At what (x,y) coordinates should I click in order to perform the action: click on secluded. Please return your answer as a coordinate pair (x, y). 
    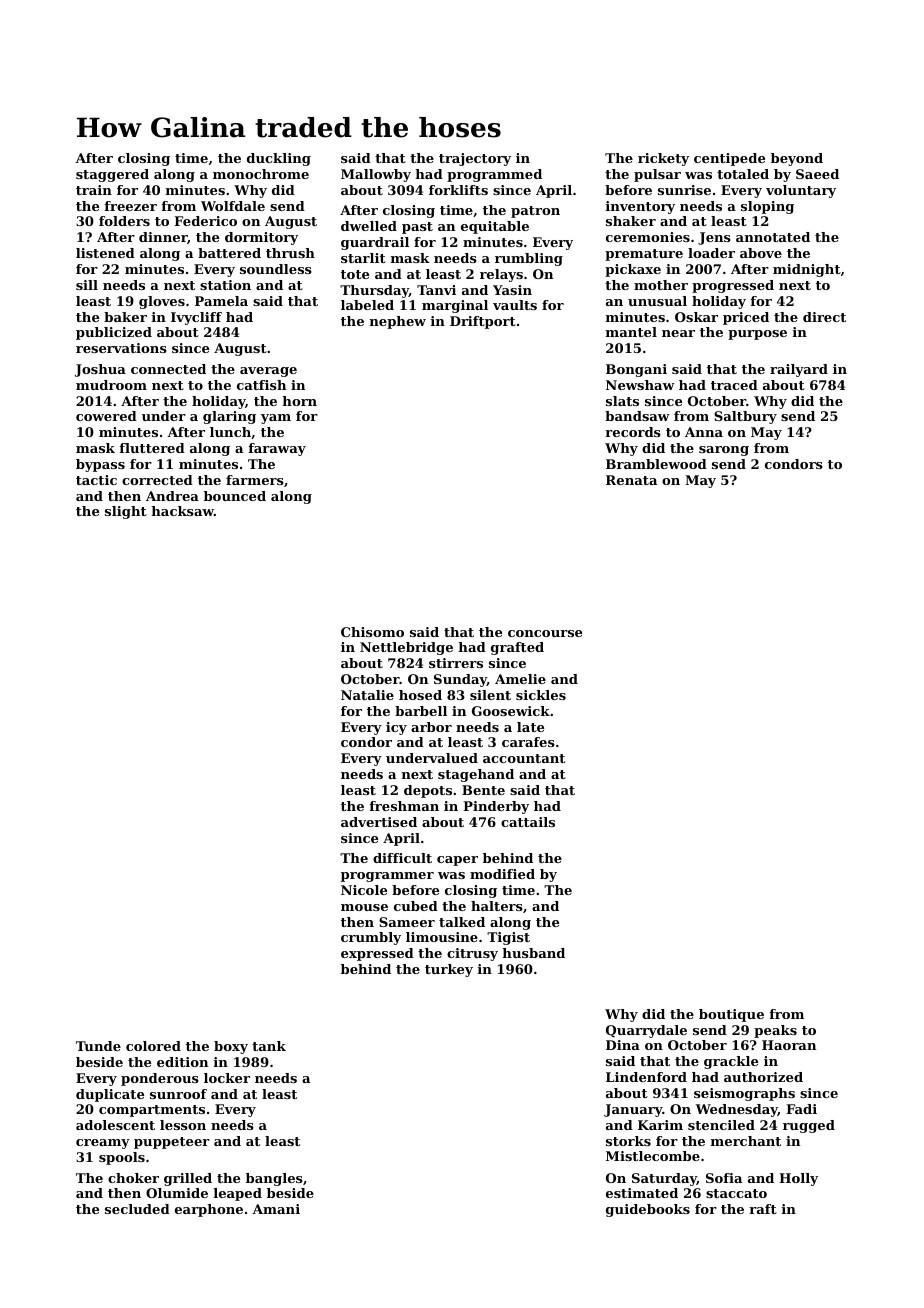
    Looking at the image, I should click on (137, 1209).
